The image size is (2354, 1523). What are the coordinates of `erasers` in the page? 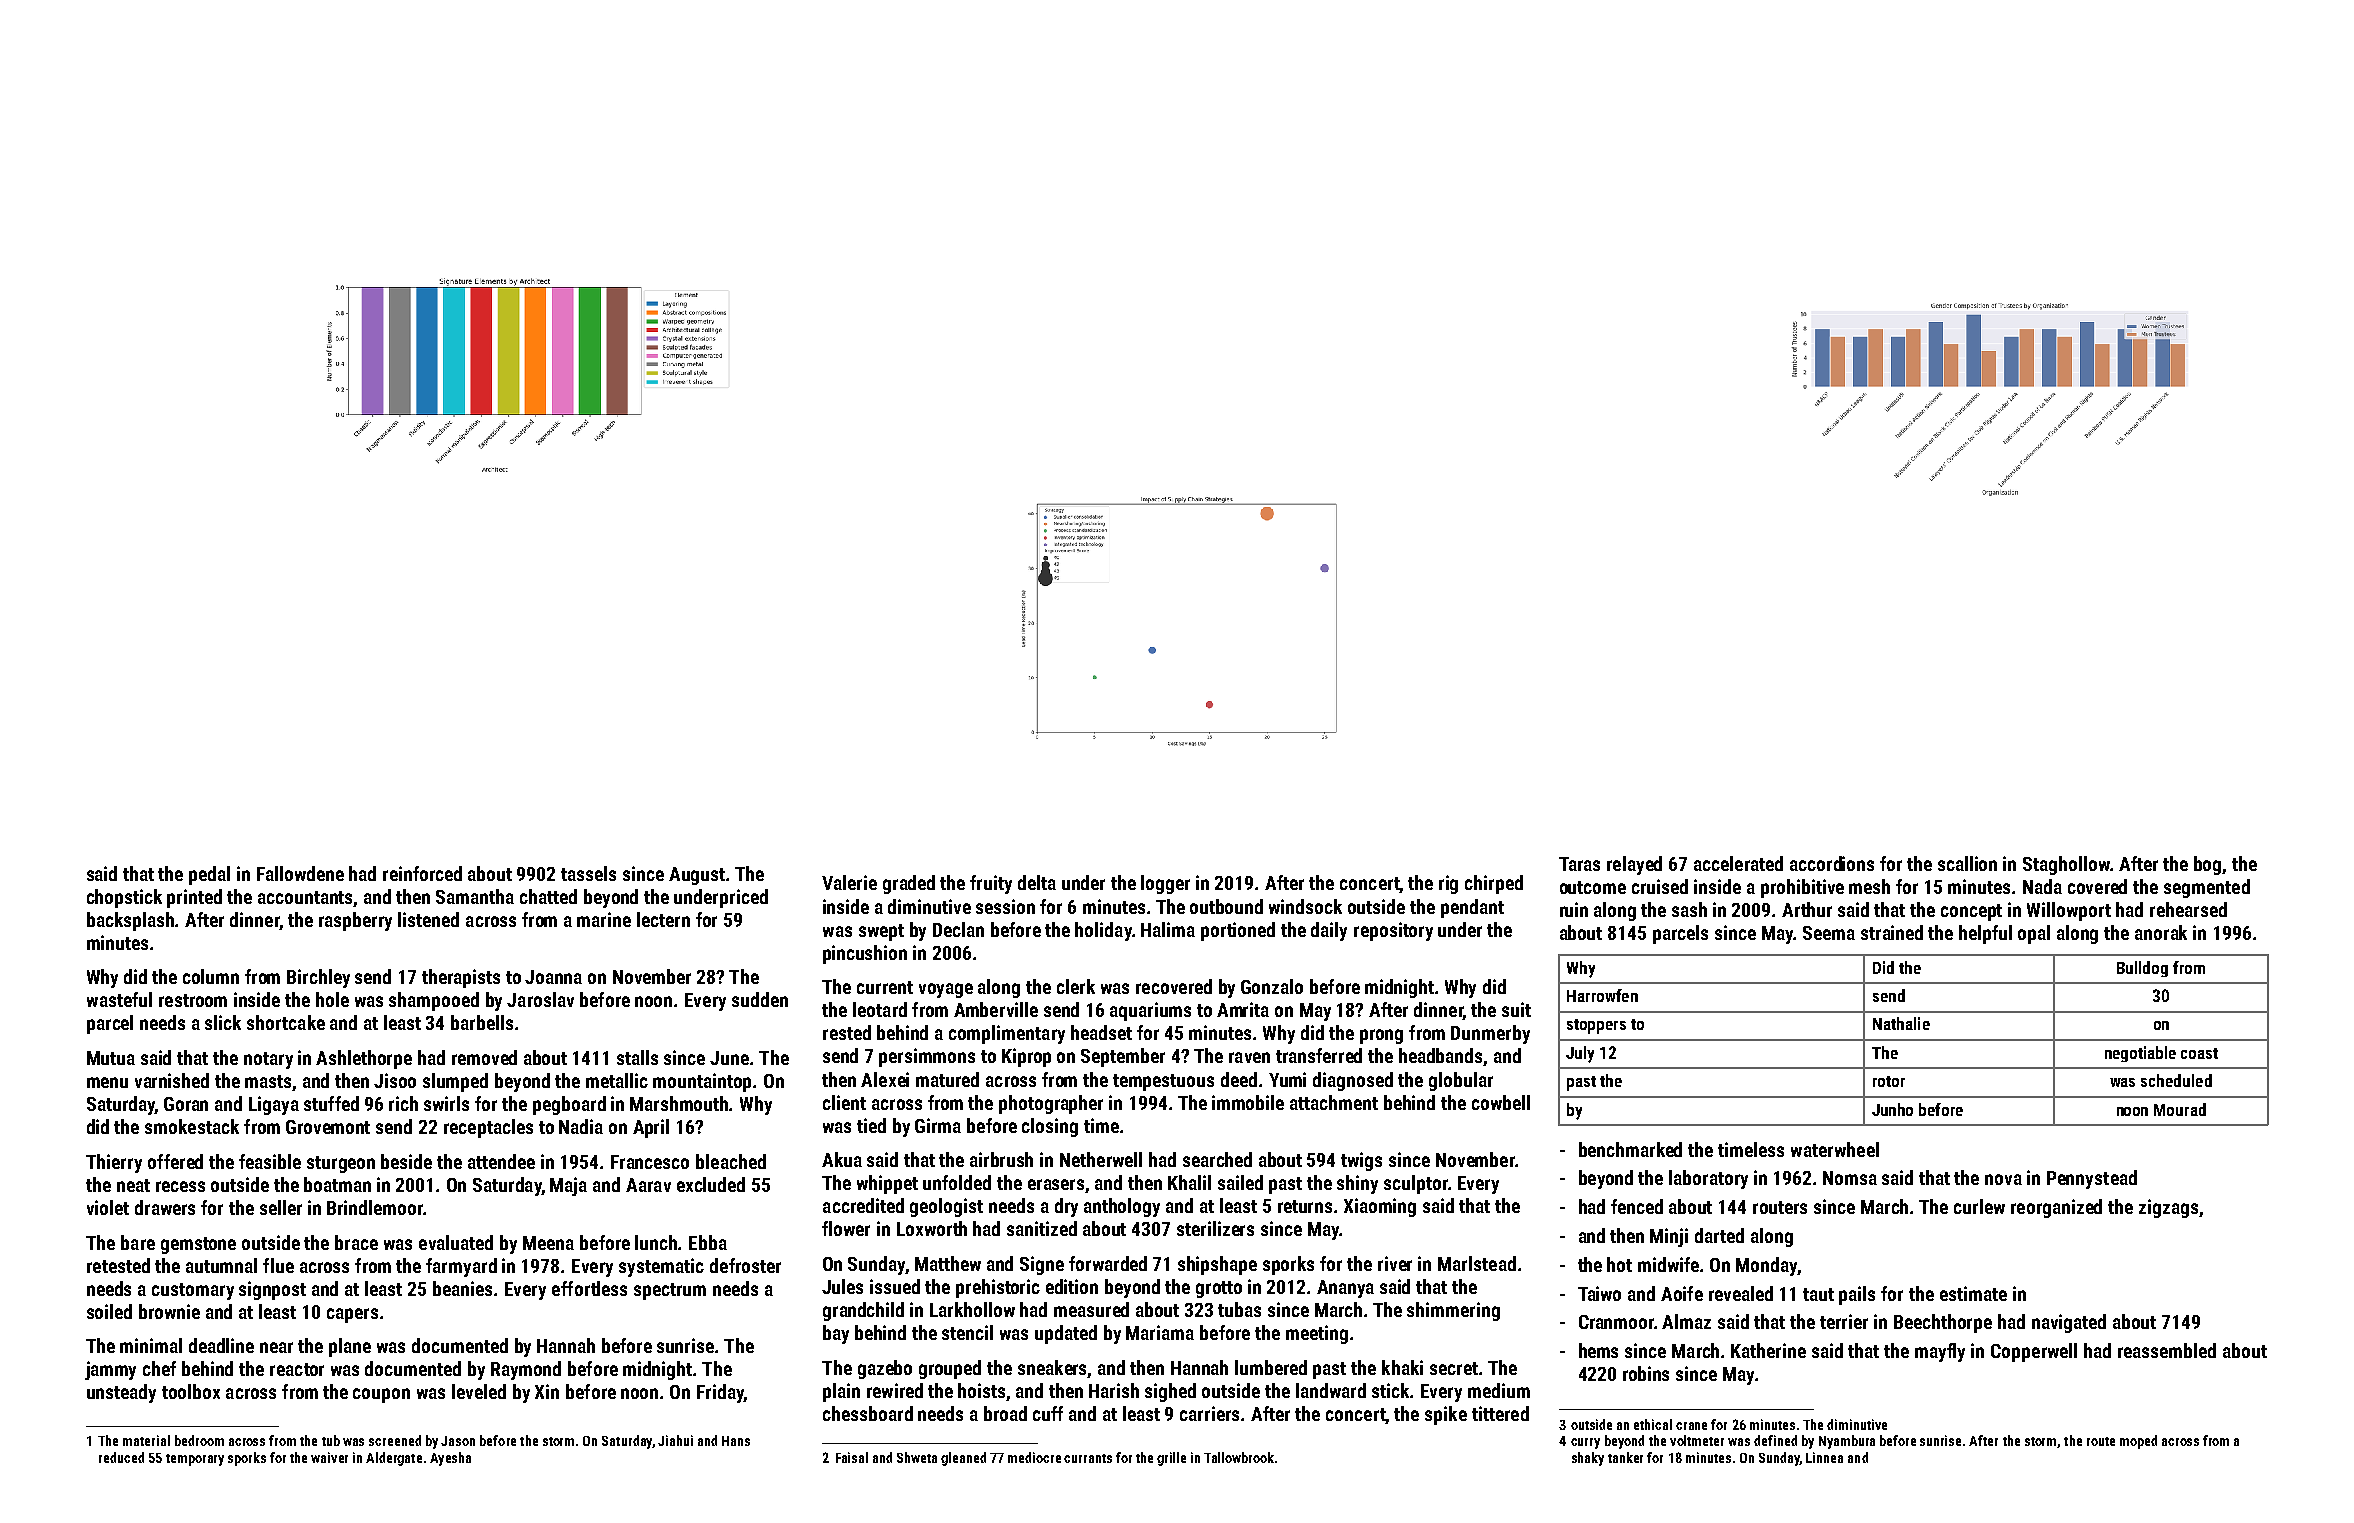 It's located at (1057, 1186).
